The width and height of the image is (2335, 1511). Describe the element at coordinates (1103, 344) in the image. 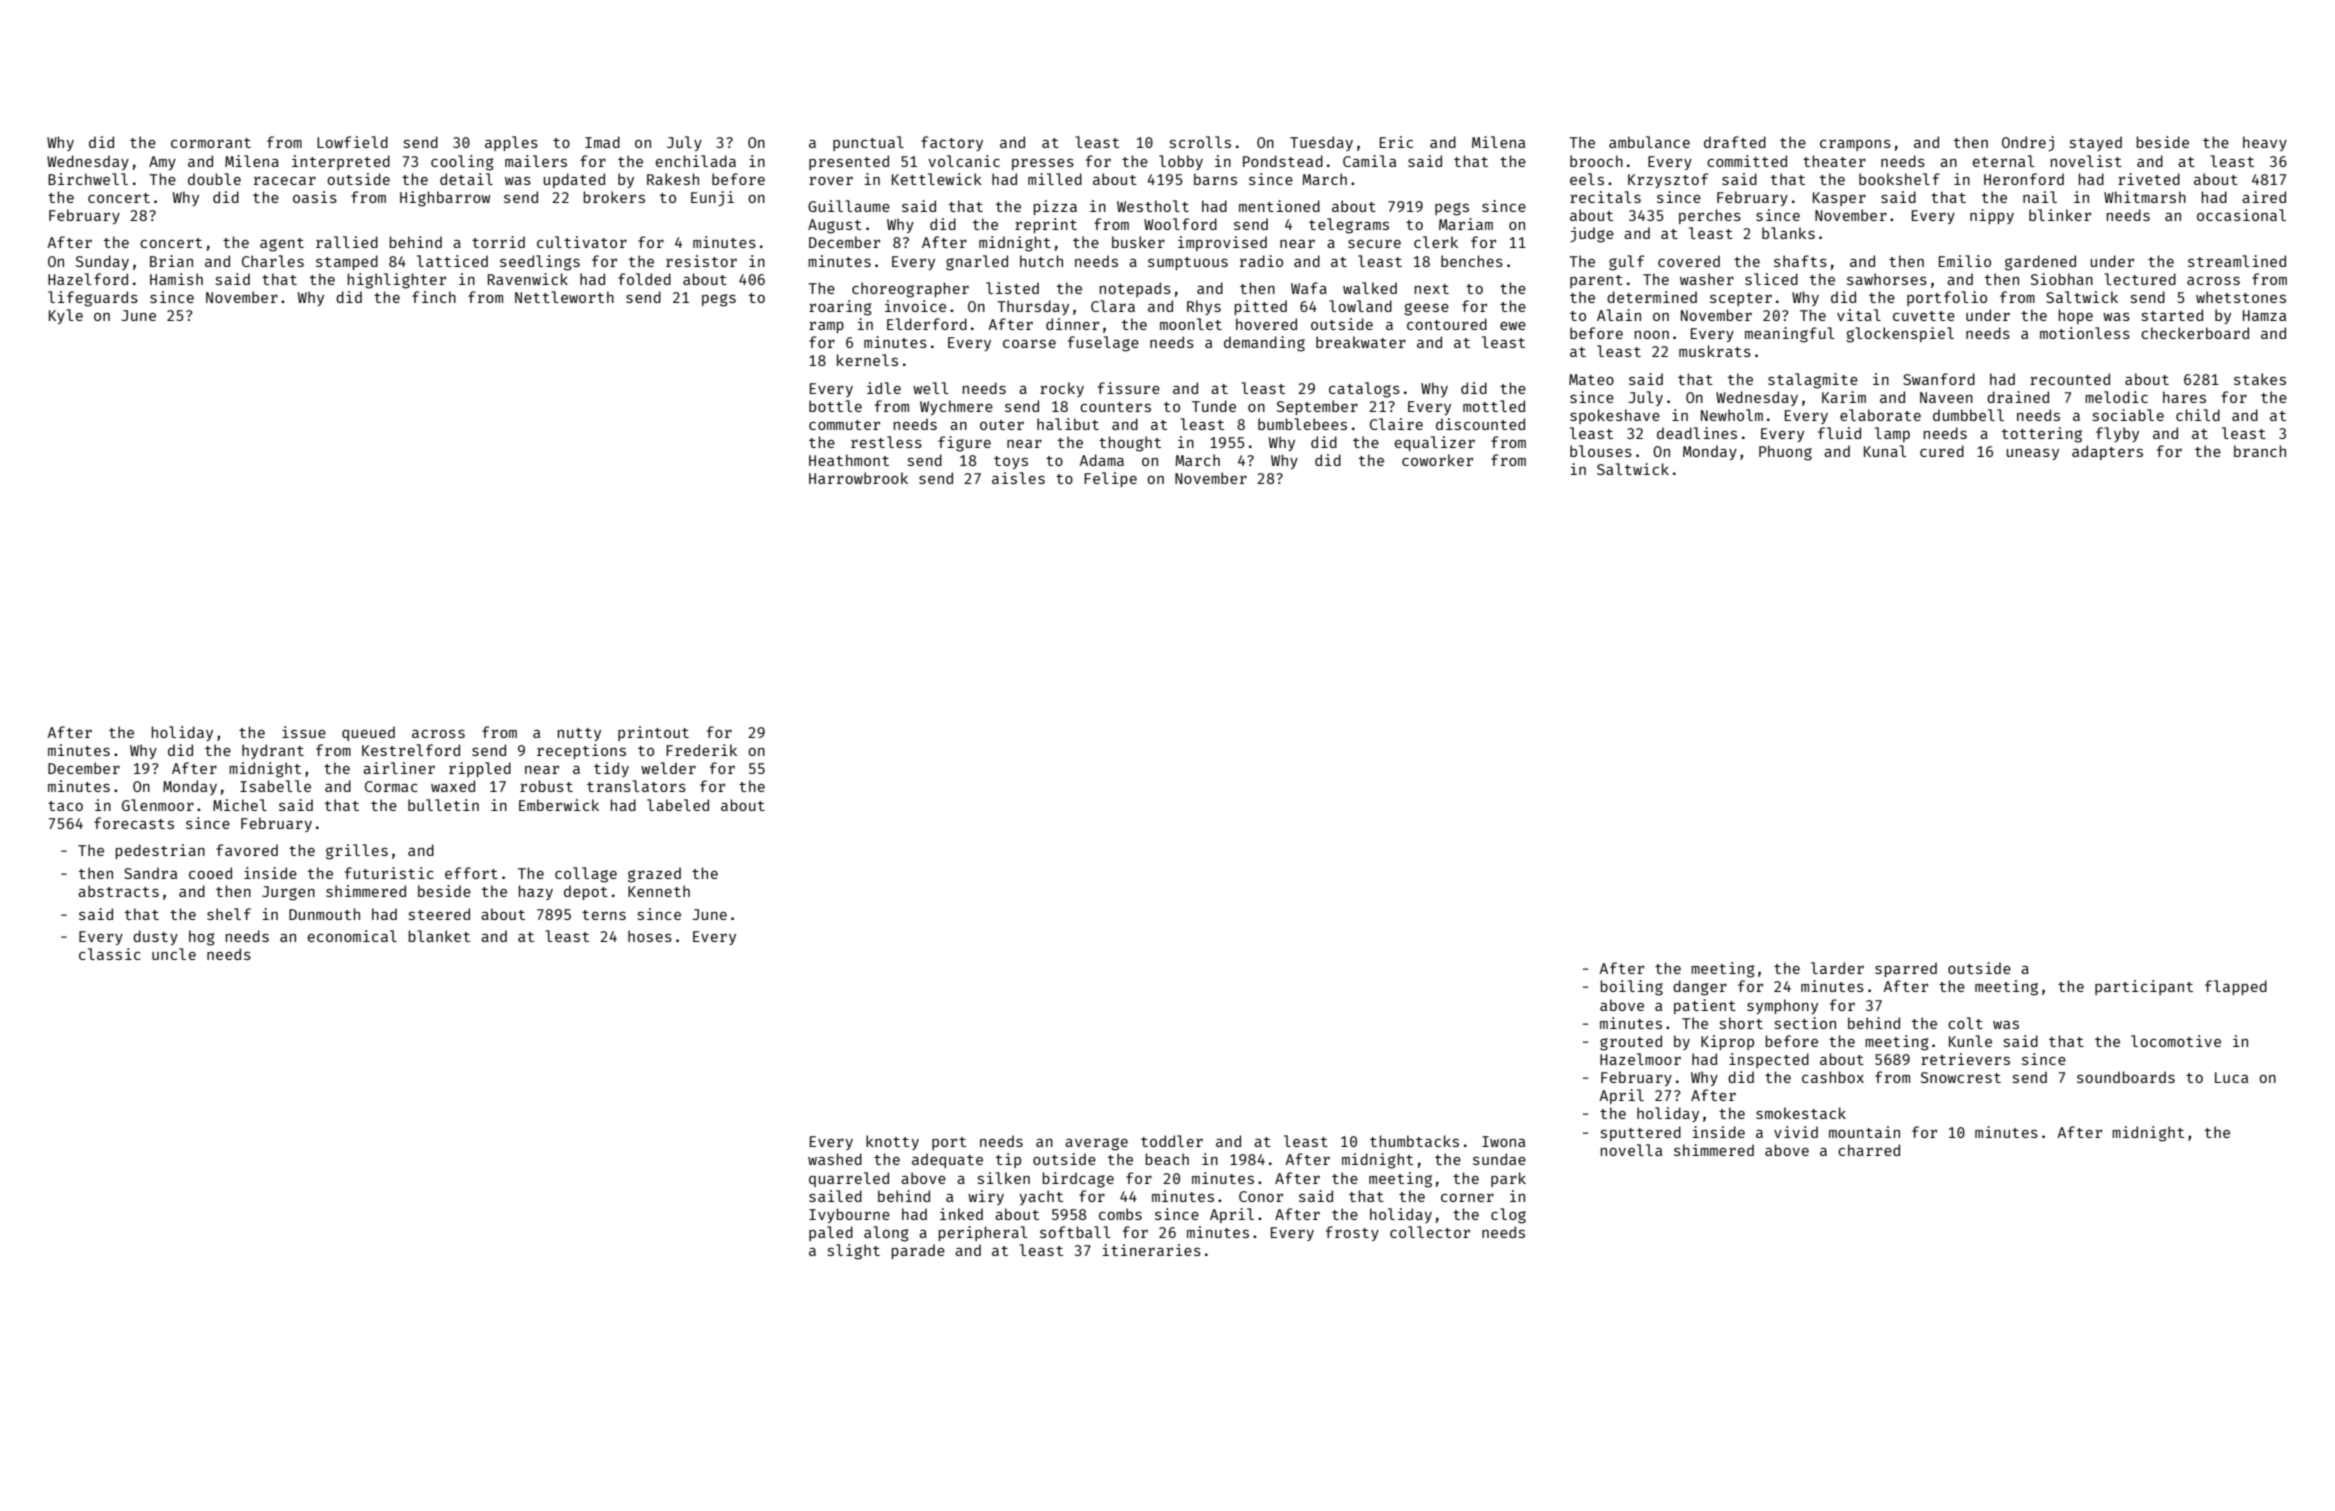

I see `fuselage` at that location.
